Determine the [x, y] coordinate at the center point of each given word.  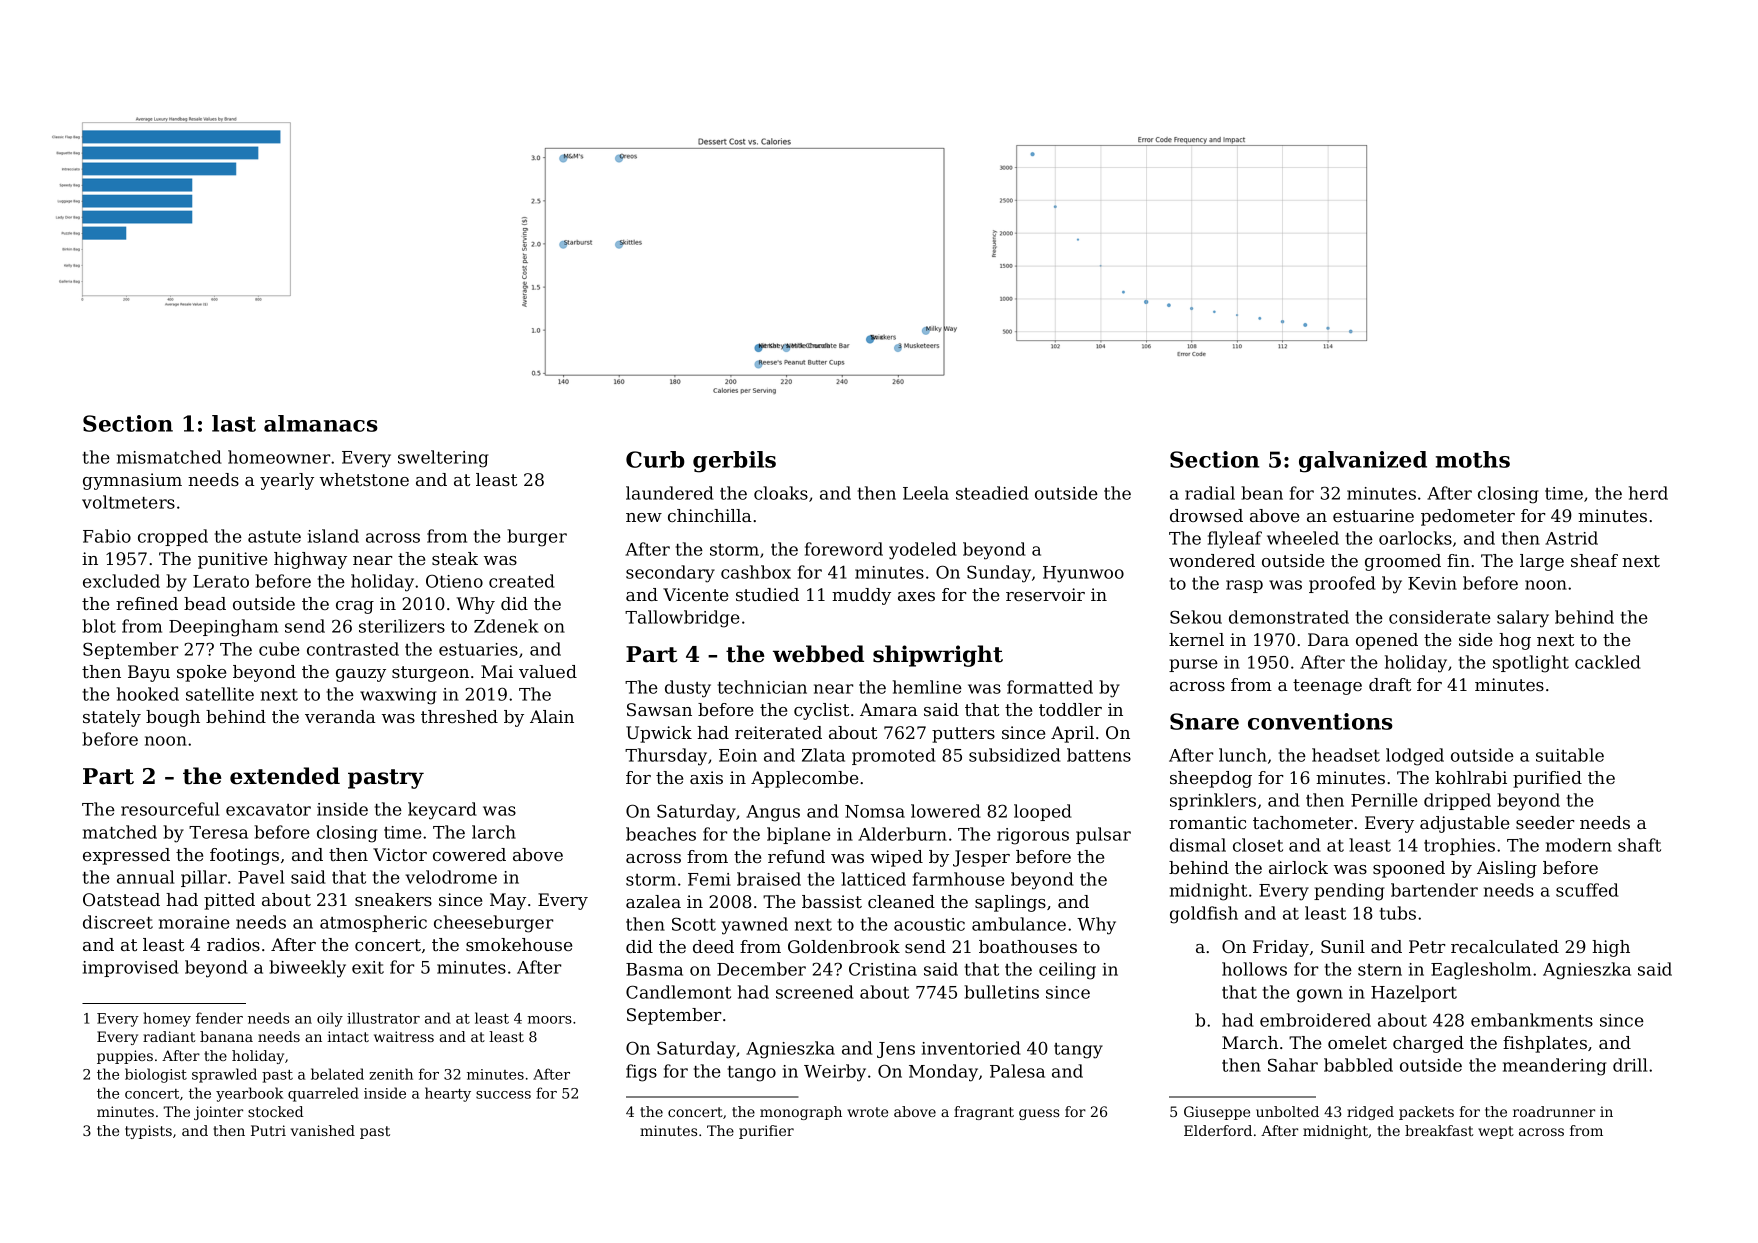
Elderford [1218, 1130]
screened [815, 992]
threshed [459, 716]
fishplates [1545, 1044]
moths [1473, 459]
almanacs [321, 423]
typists [148, 1132]
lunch [1243, 755]
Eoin [738, 755]
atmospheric [373, 923]
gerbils [734, 462]
